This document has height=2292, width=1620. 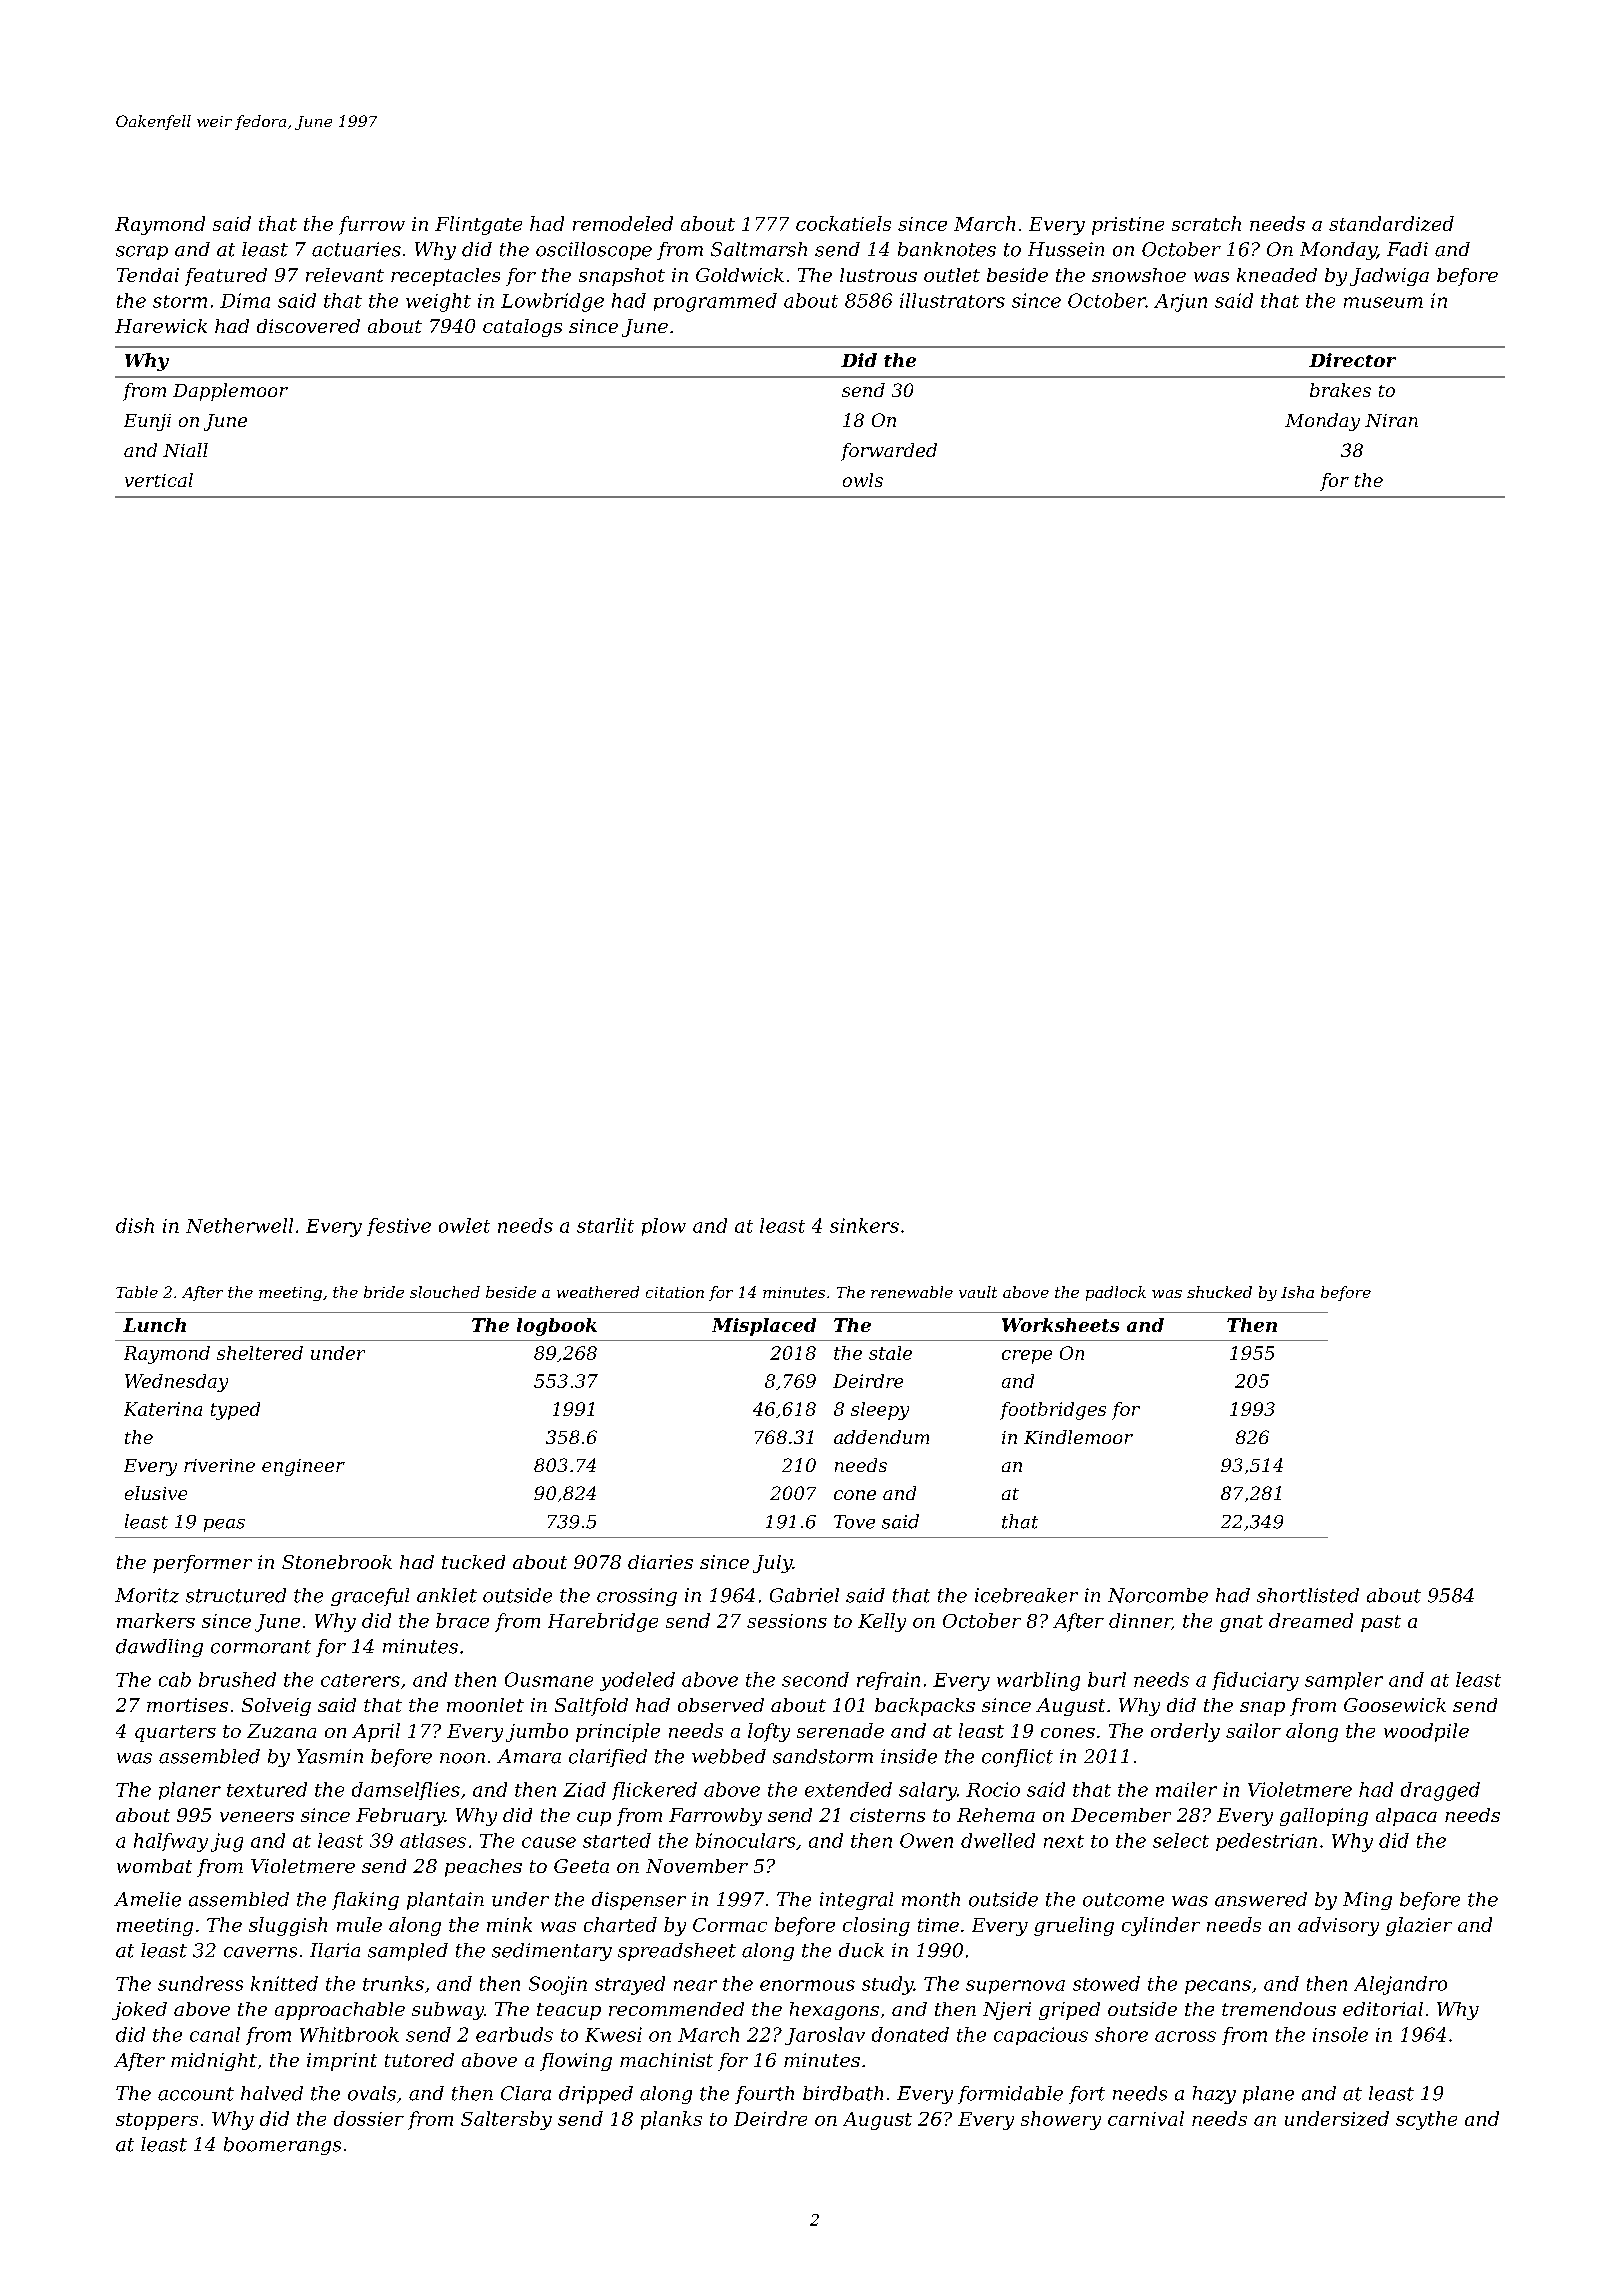 I want to click on Netherwell, so click(x=239, y=1225).
